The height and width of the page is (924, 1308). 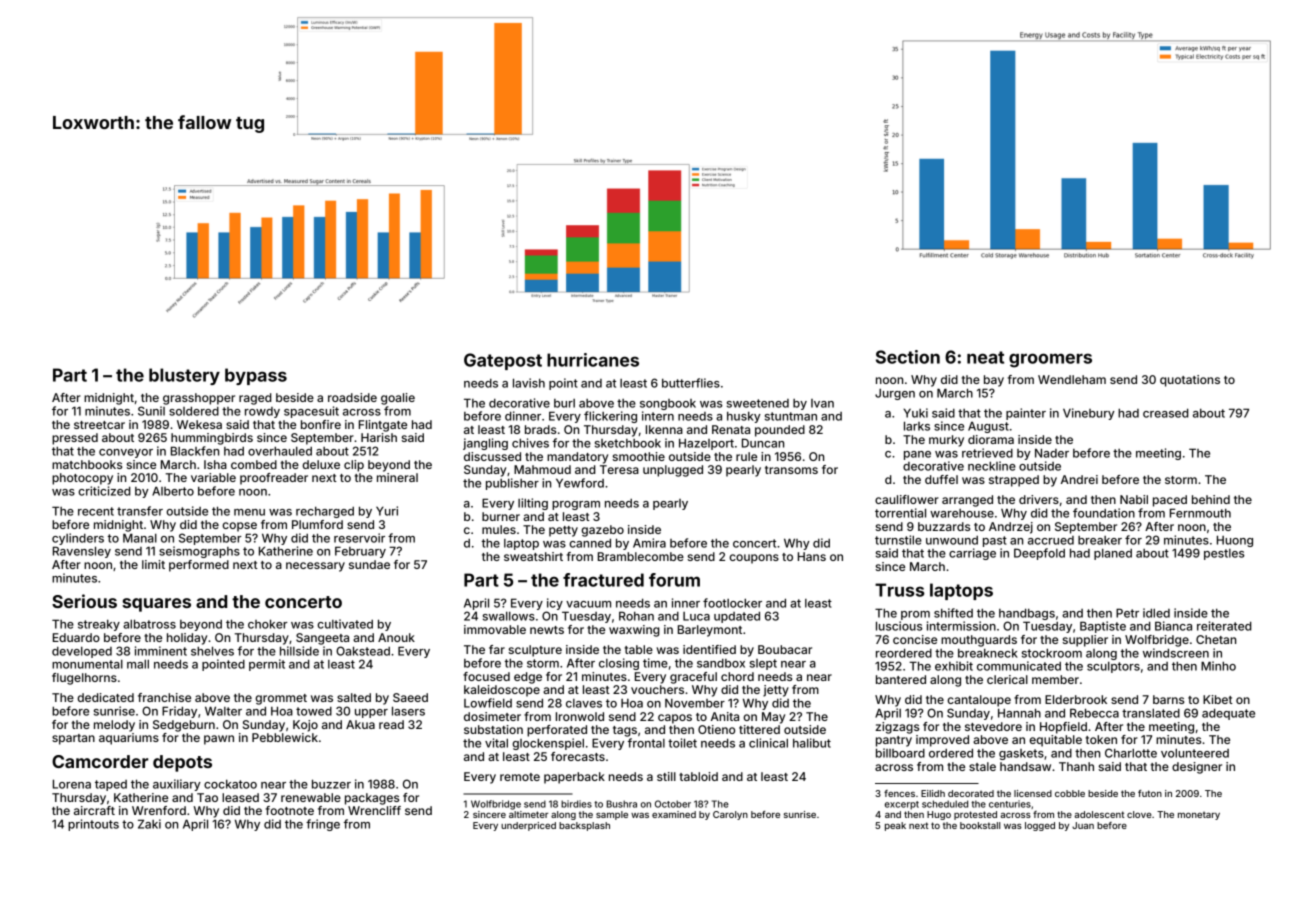 I want to click on squares, so click(x=156, y=605).
